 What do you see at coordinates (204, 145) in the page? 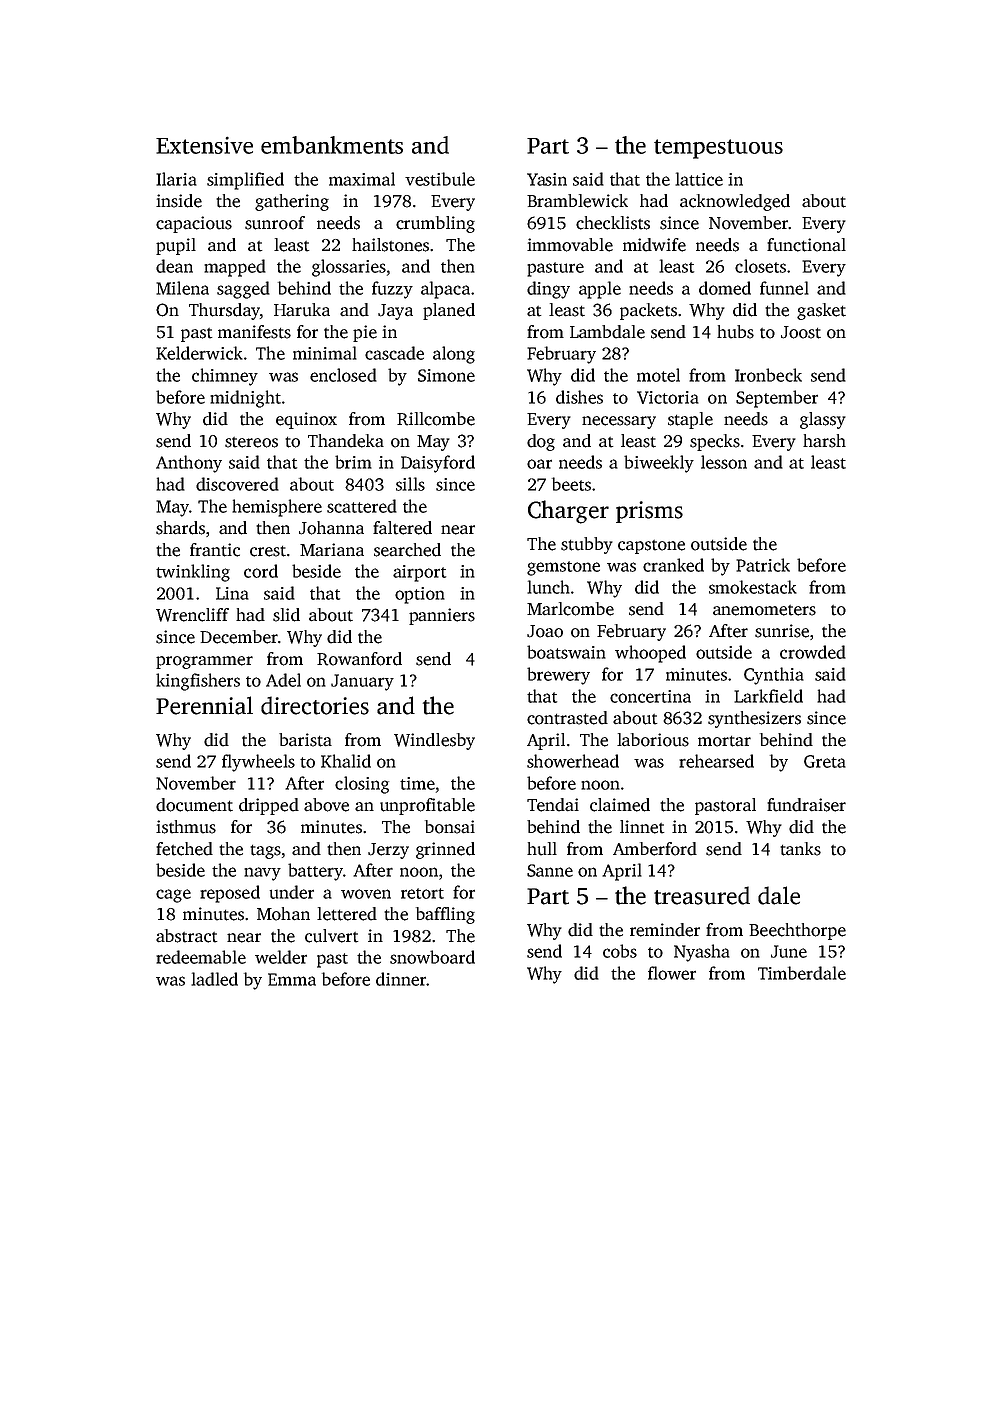
I see `Extensive` at bounding box center [204, 145].
